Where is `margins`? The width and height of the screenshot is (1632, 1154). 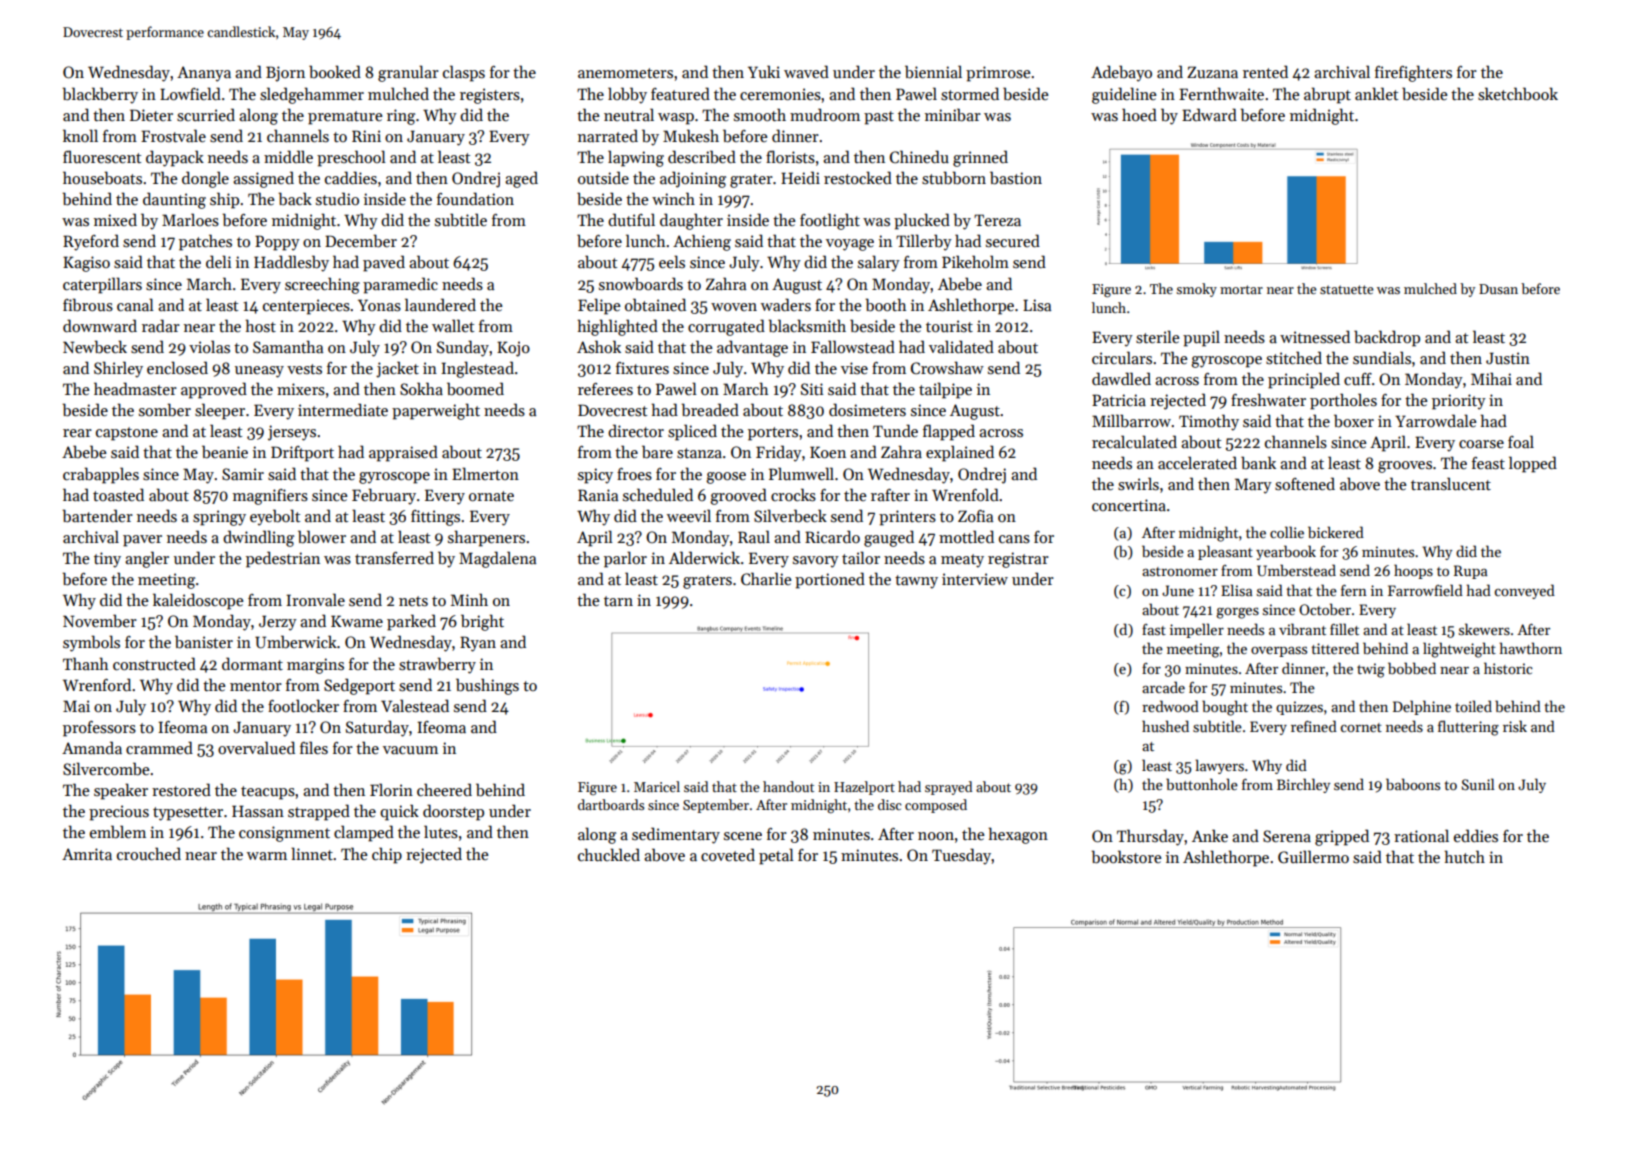 margins is located at coordinates (315, 666).
